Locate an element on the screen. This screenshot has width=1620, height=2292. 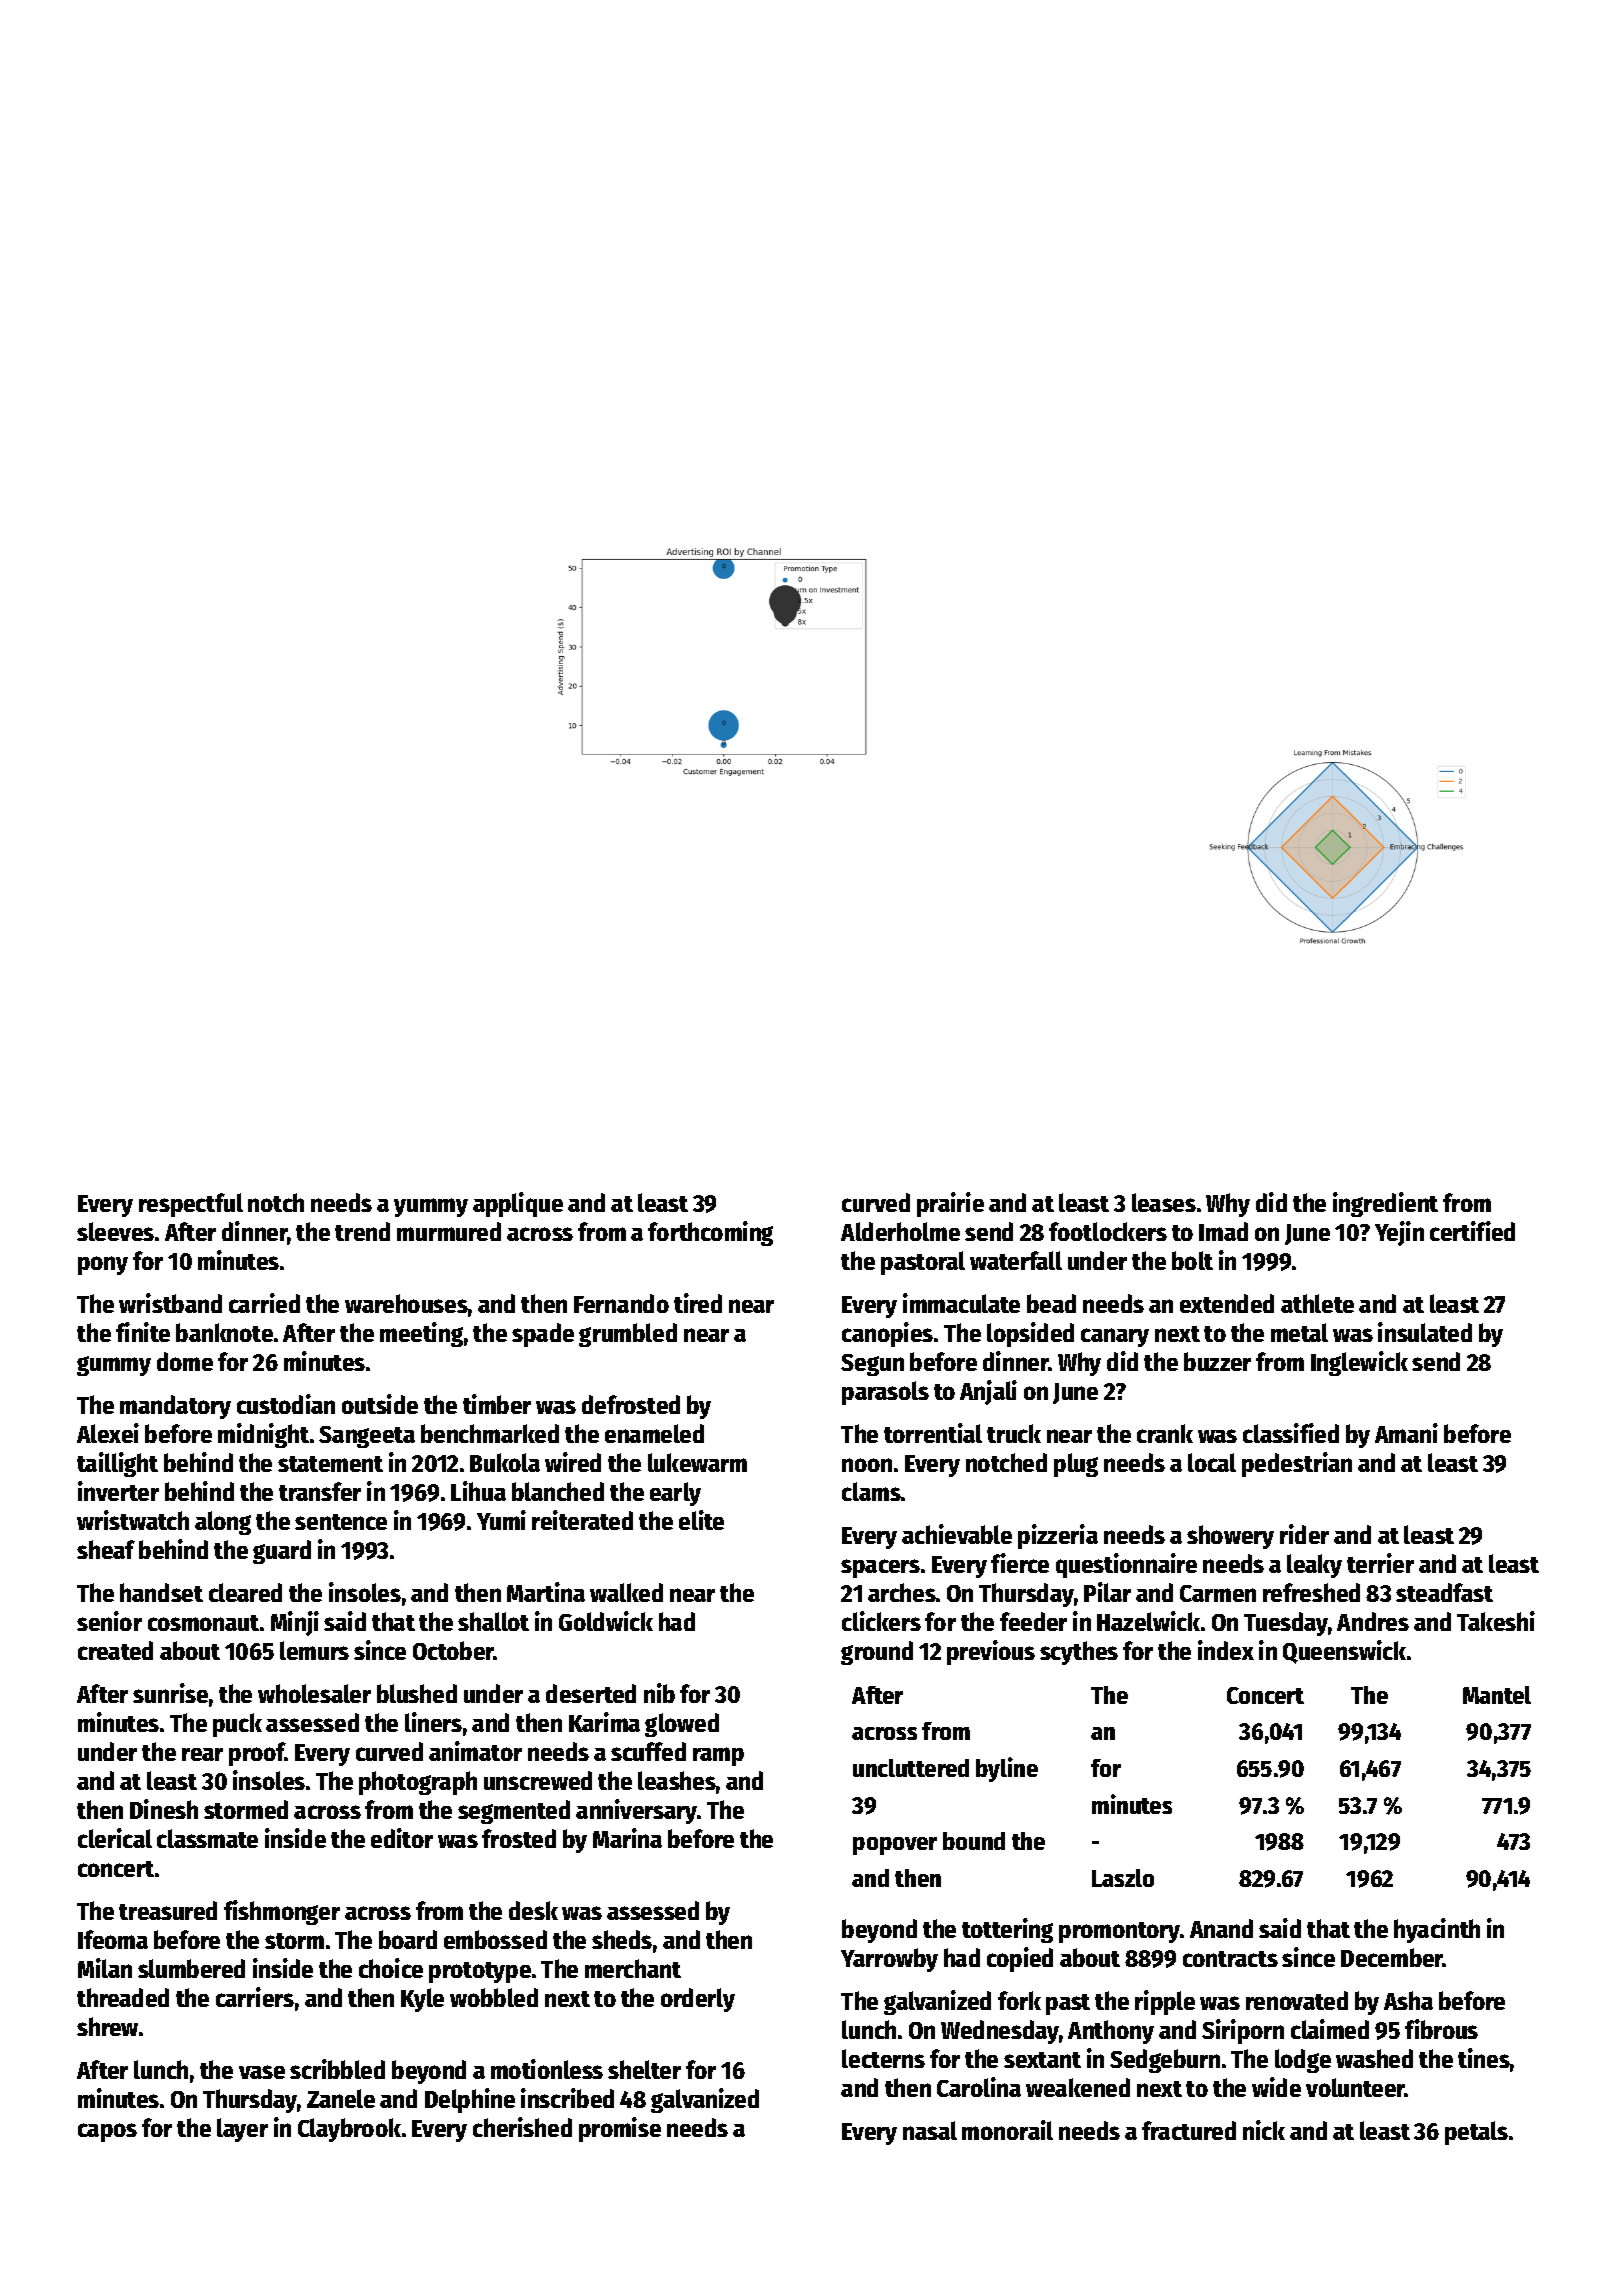
scribbled is located at coordinates (337, 2069).
